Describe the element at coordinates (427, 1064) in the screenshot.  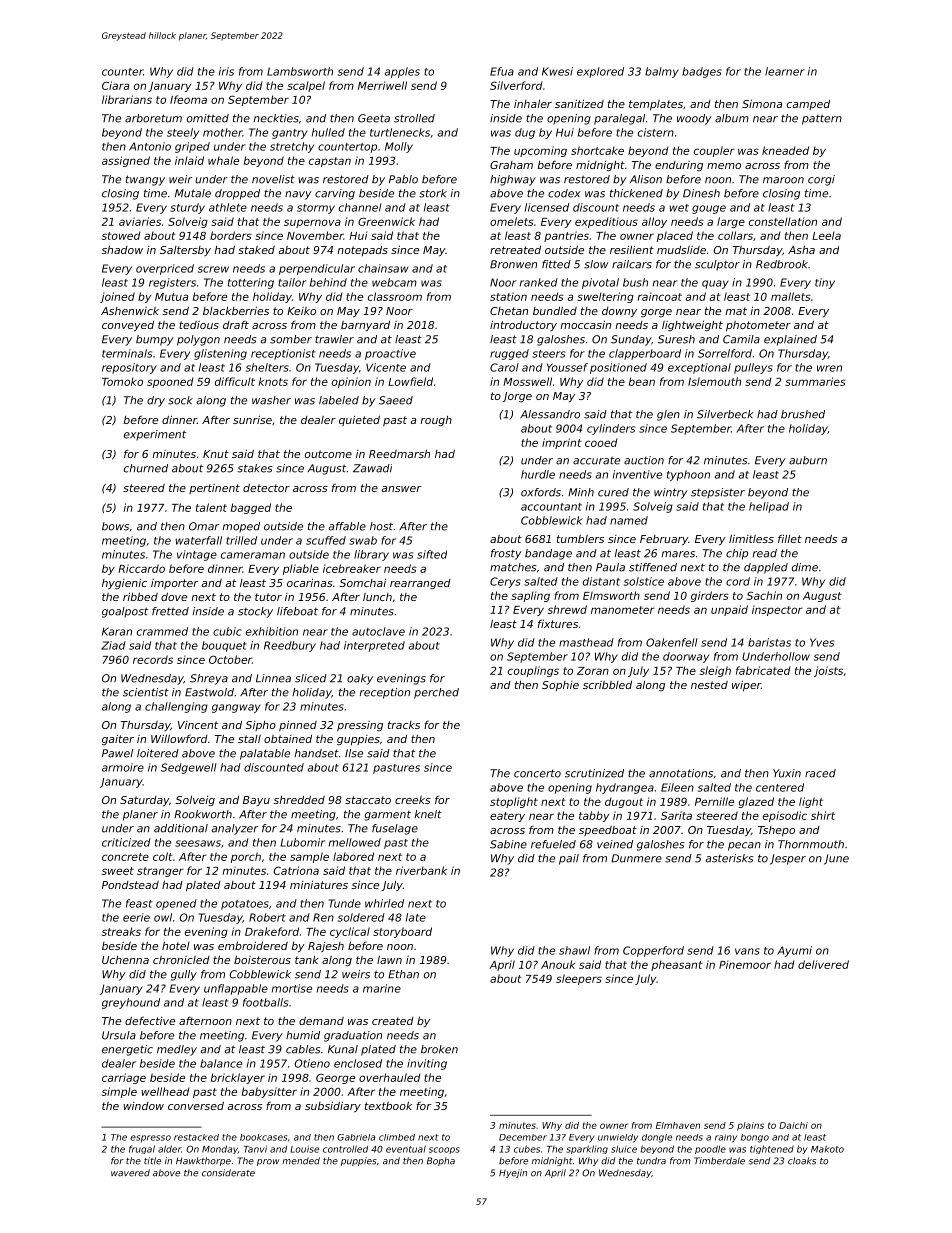
I see `inviting` at that location.
